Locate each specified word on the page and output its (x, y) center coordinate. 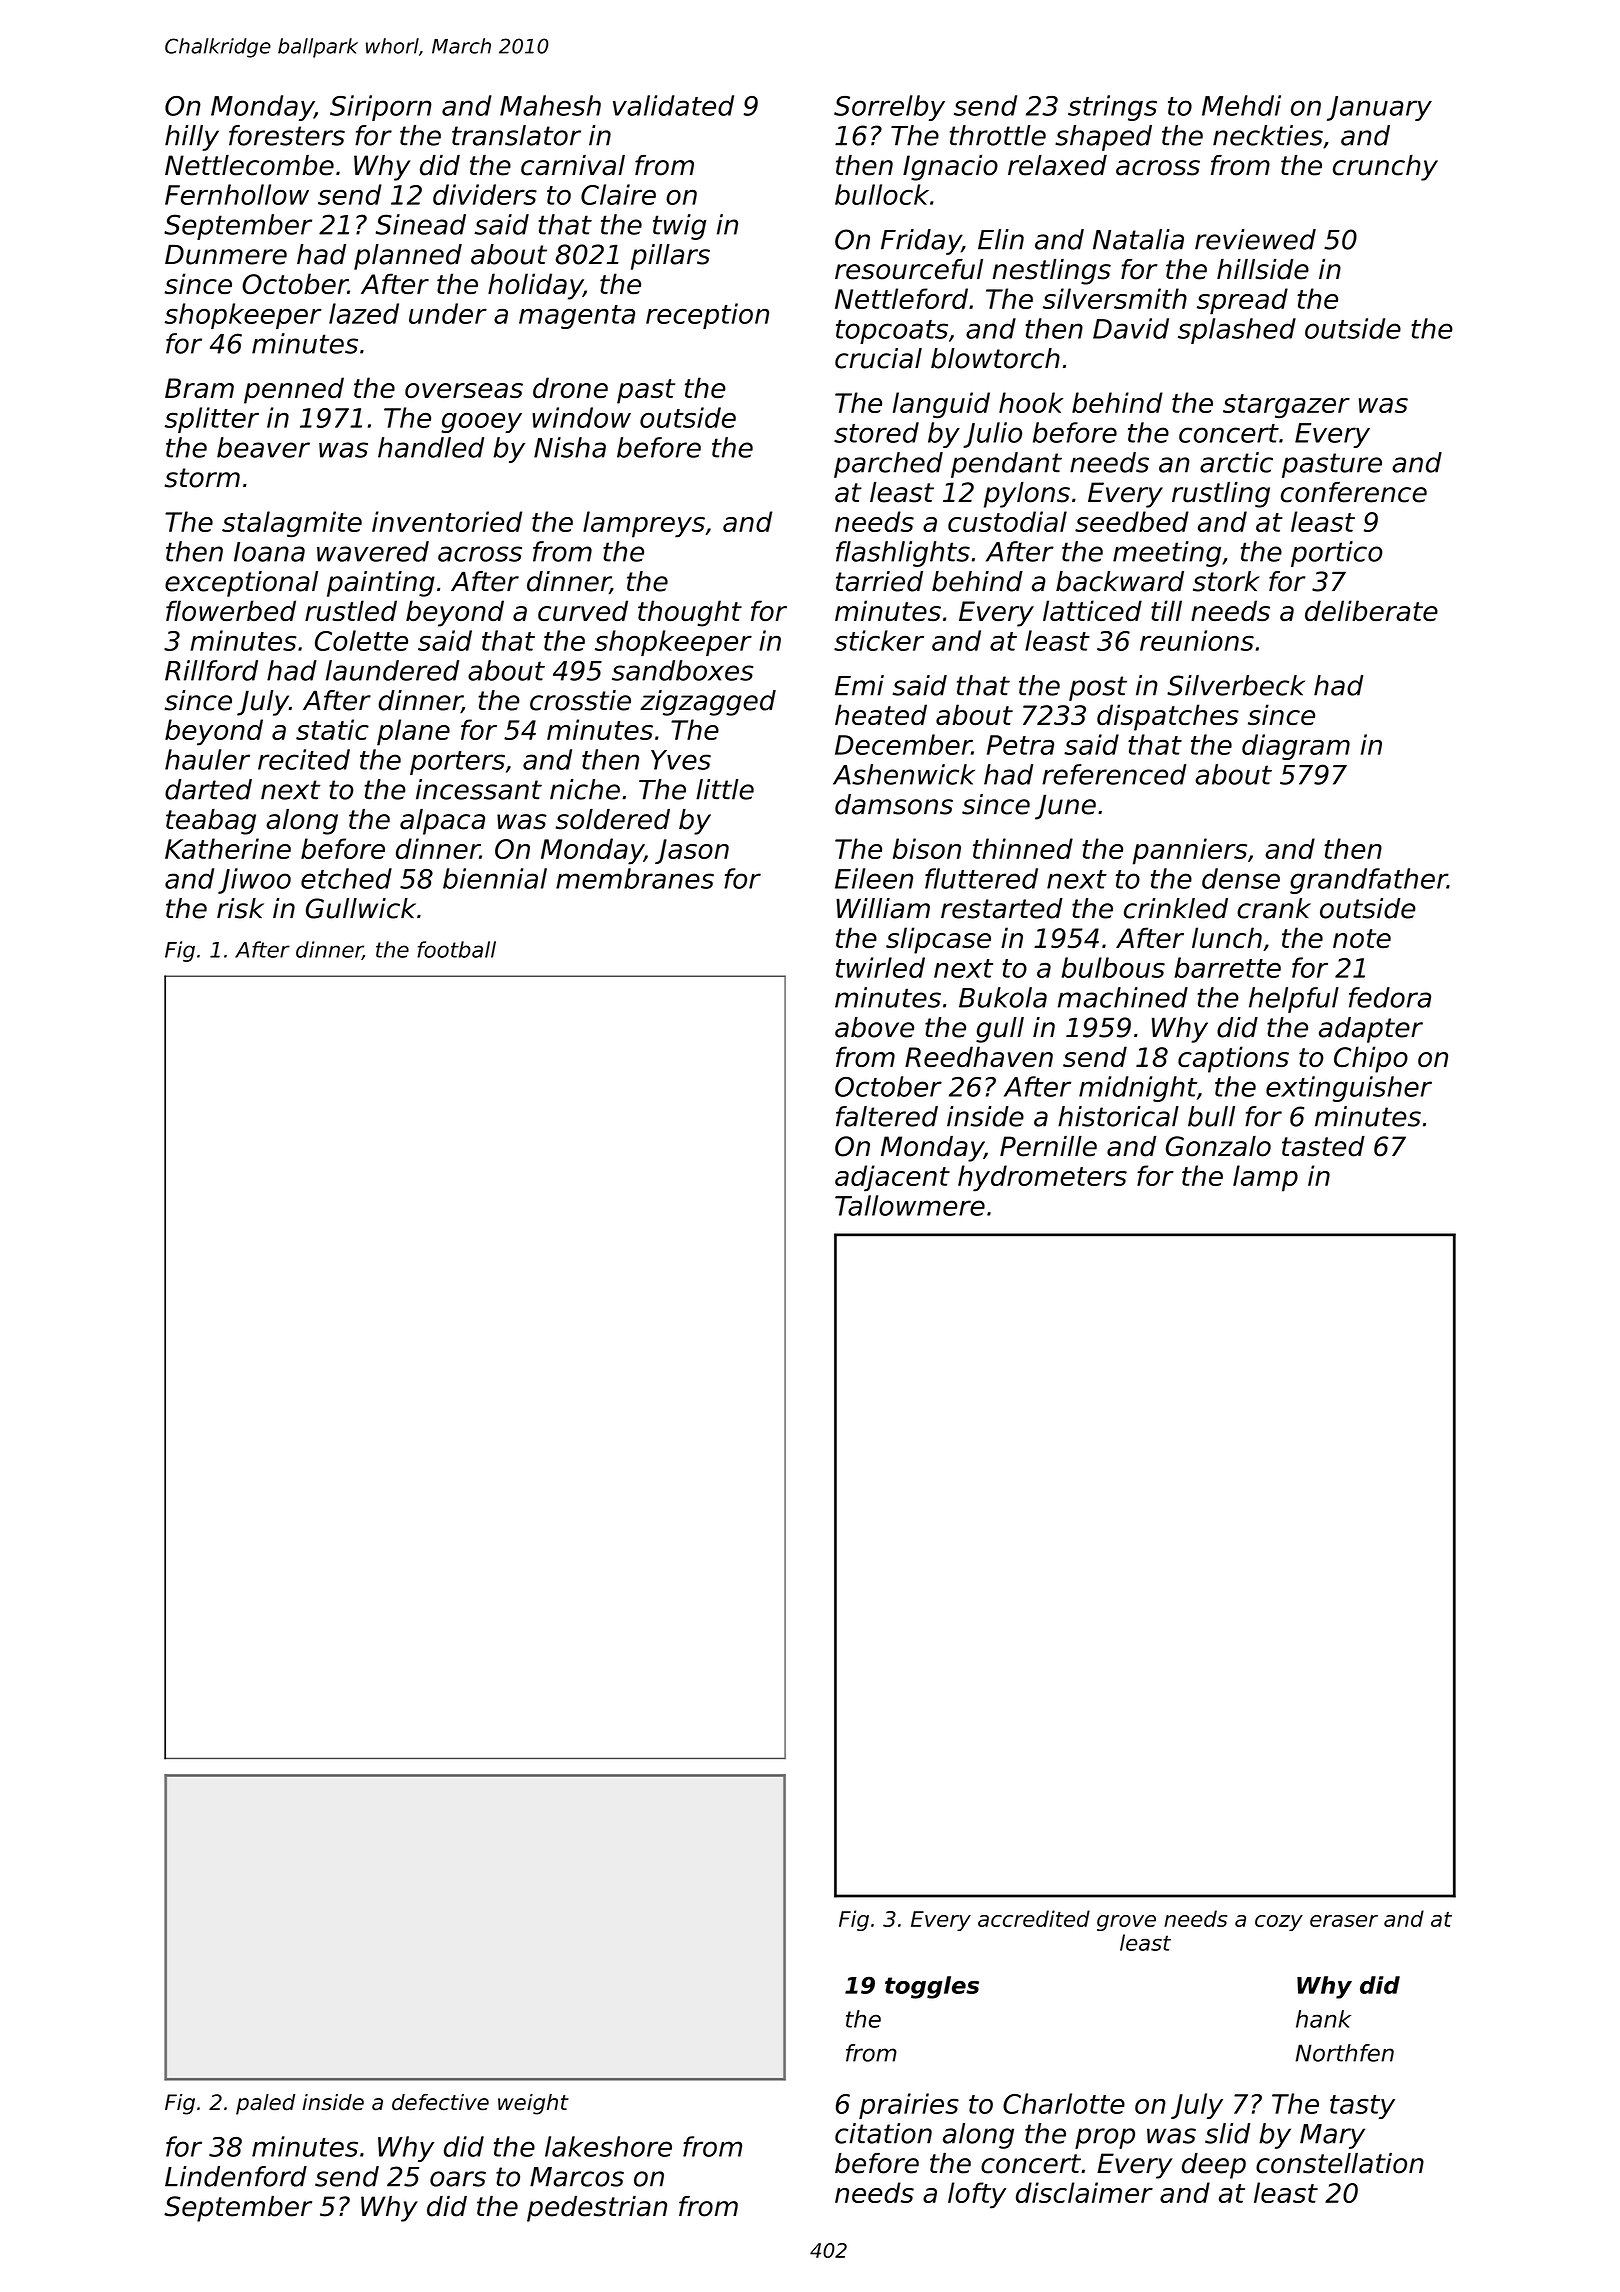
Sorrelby (889, 108)
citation (883, 2133)
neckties (1268, 135)
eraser (1344, 1921)
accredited (1034, 1918)
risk (240, 908)
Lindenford (236, 2176)
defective (440, 2102)
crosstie (580, 700)
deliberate (1371, 611)
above (874, 1027)
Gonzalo (1218, 1146)
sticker (879, 640)
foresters (287, 135)
